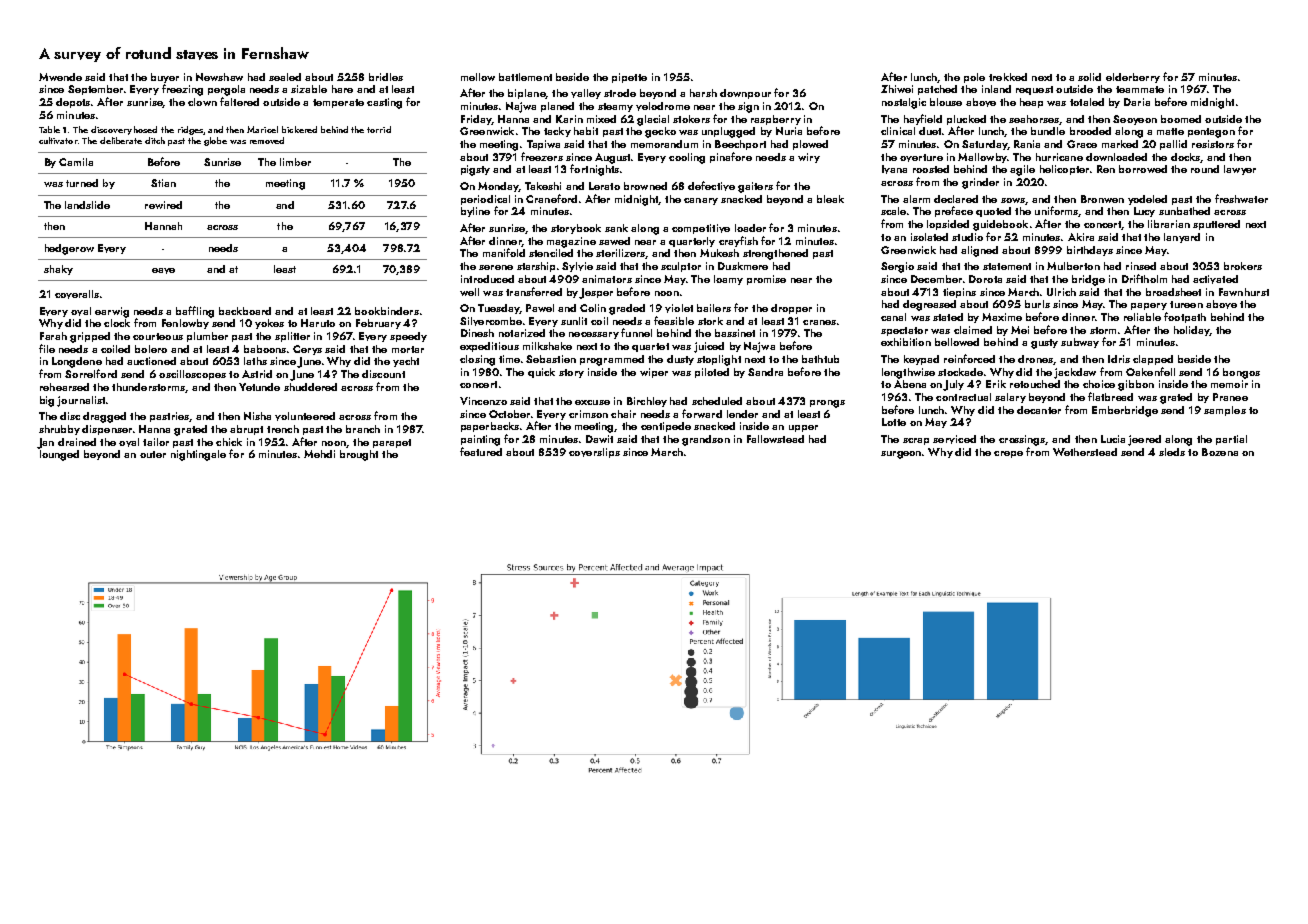 The height and width of the image is (924, 1308). I want to click on clapped, so click(1153, 360).
